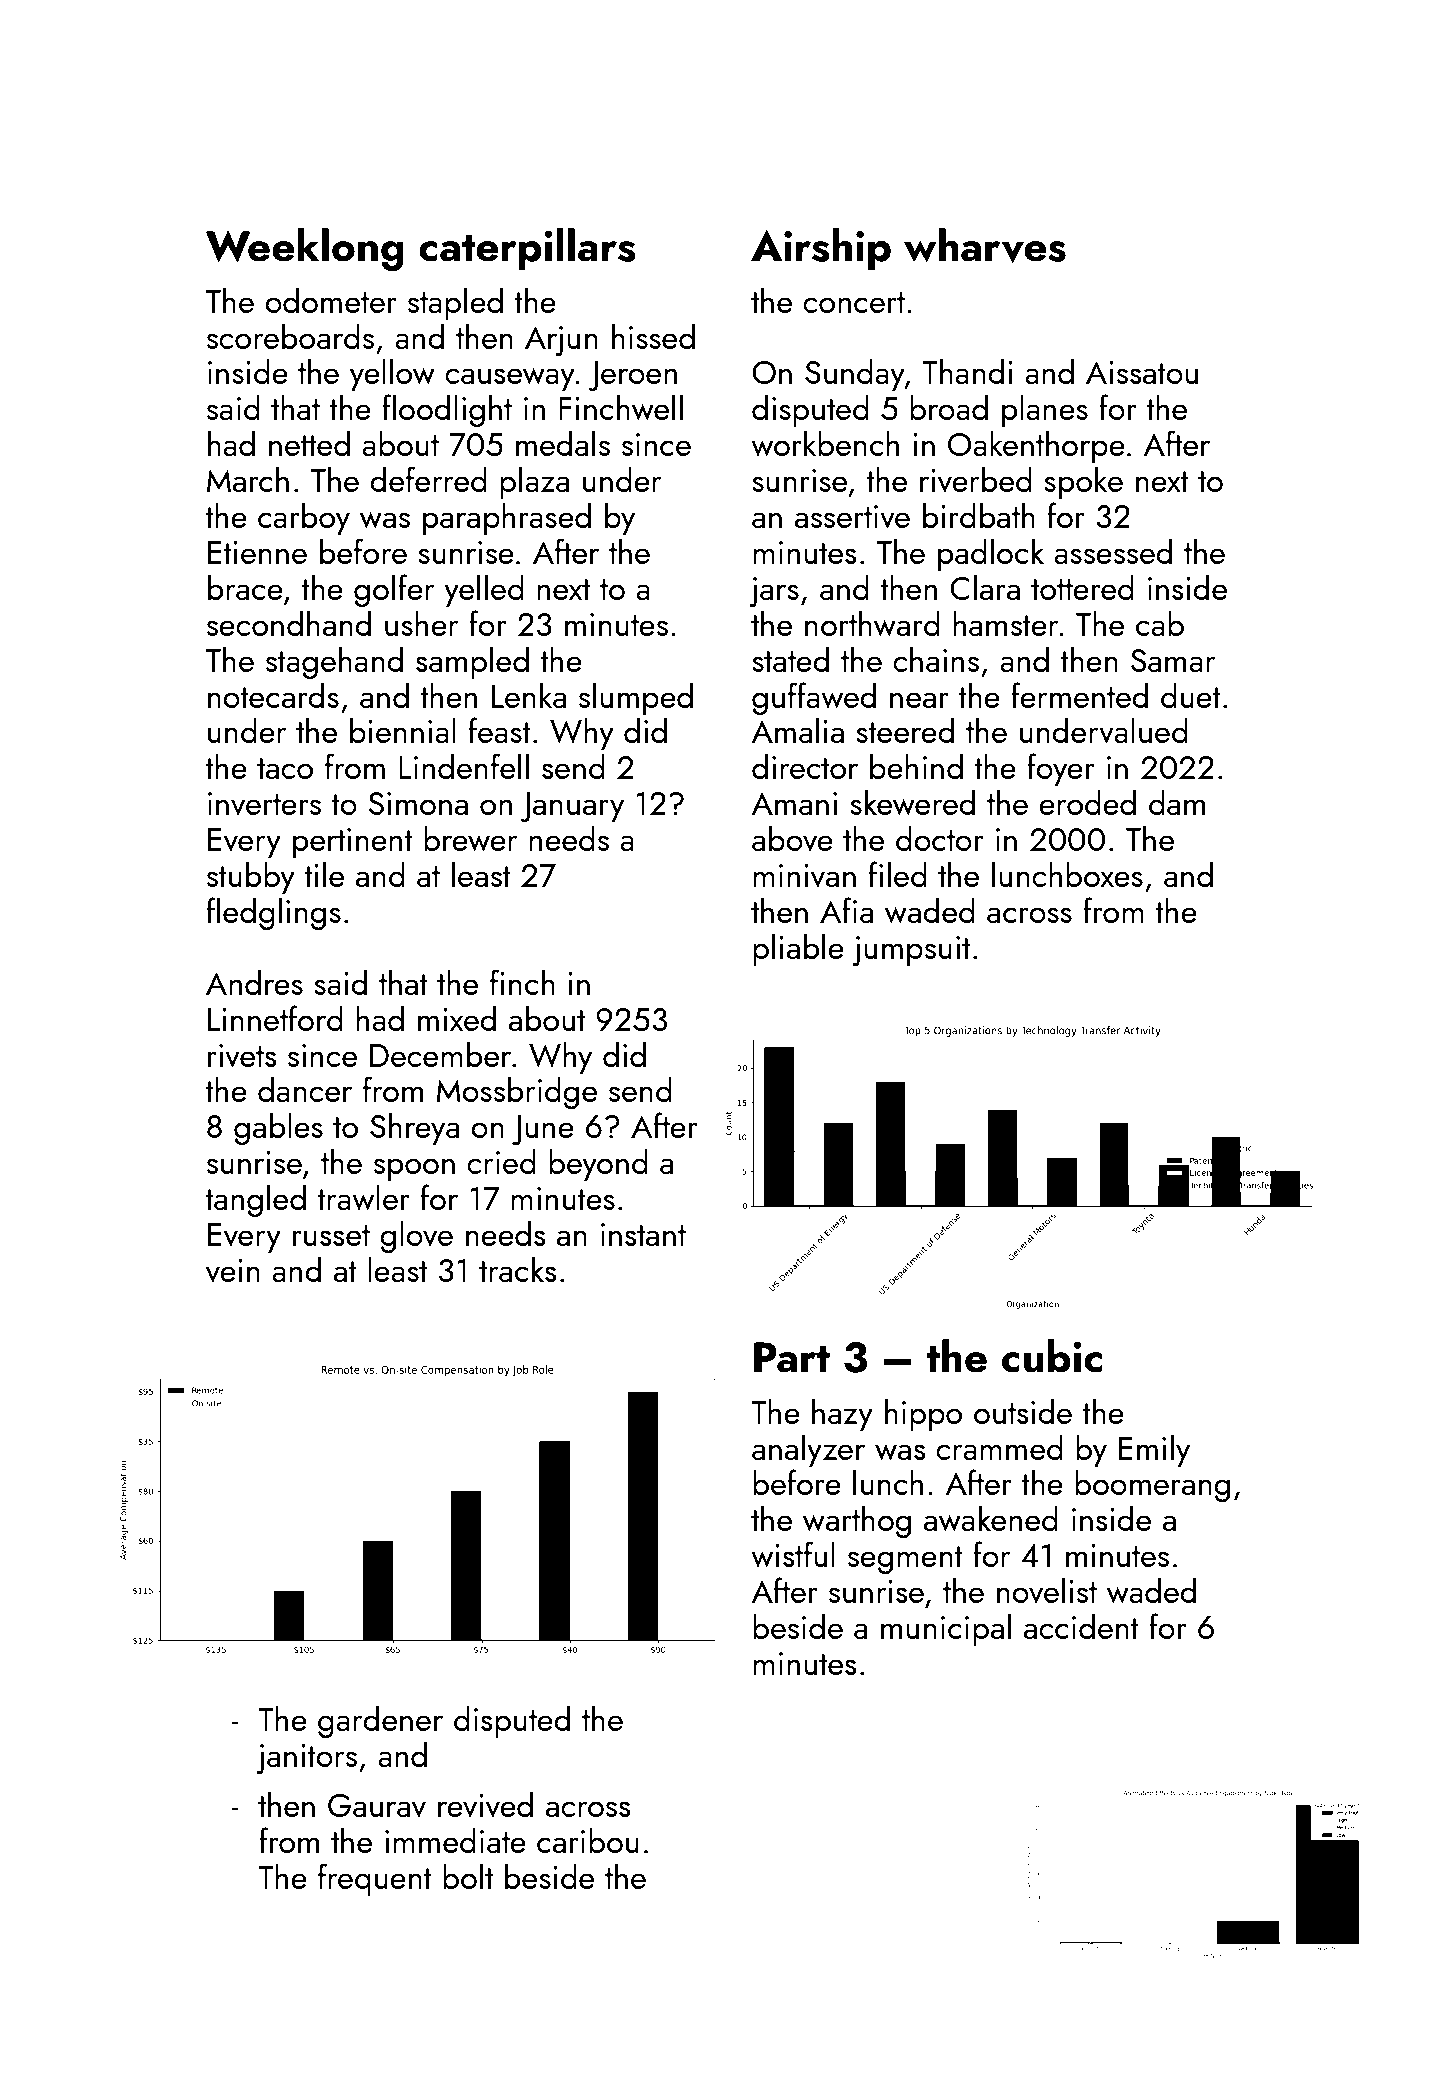 This screenshot has height=2100, width=1450. I want to click on gardener, so click(380, 1721).
